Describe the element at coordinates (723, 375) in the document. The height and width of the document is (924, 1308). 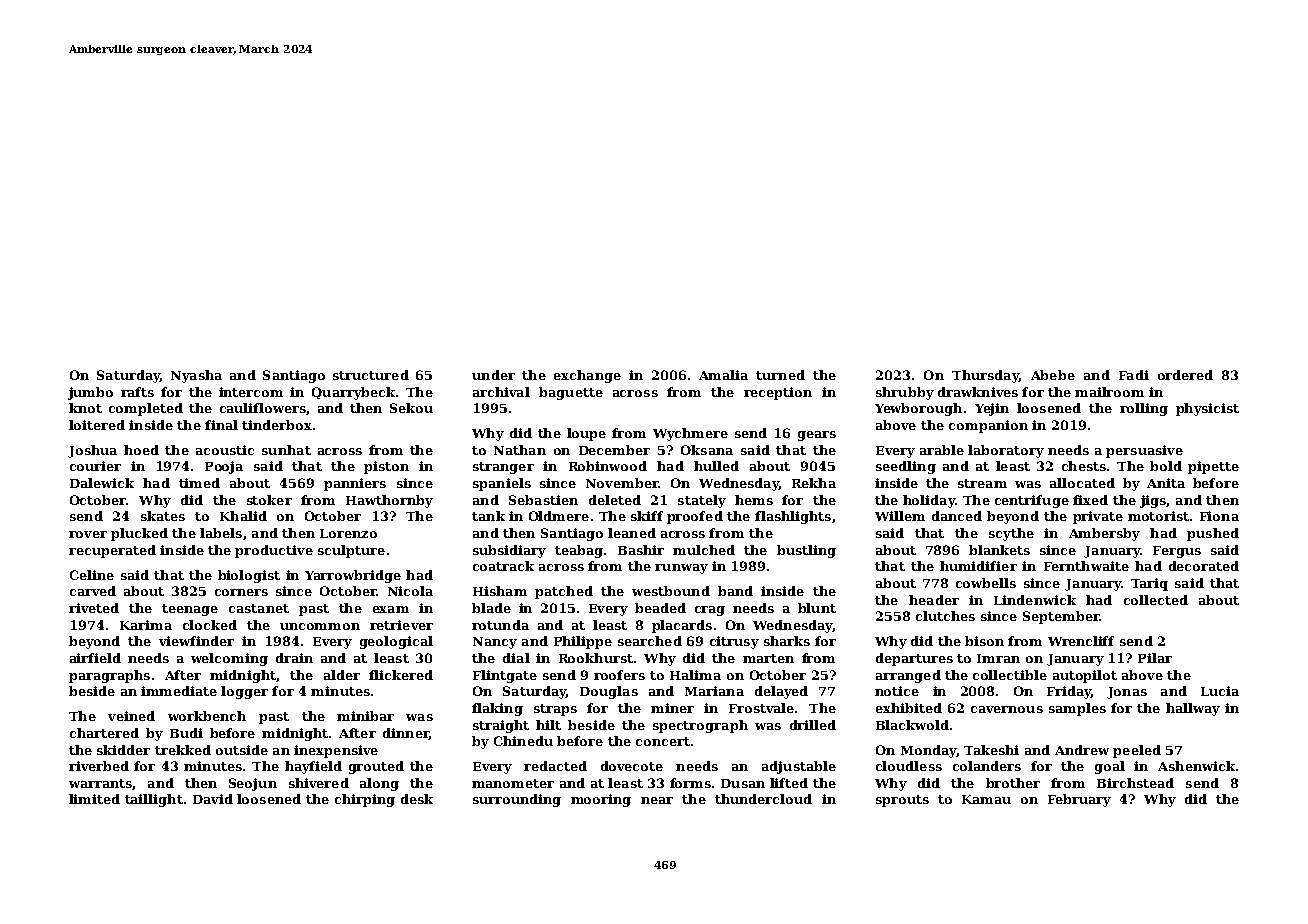
I see `Amalia` at that location.
